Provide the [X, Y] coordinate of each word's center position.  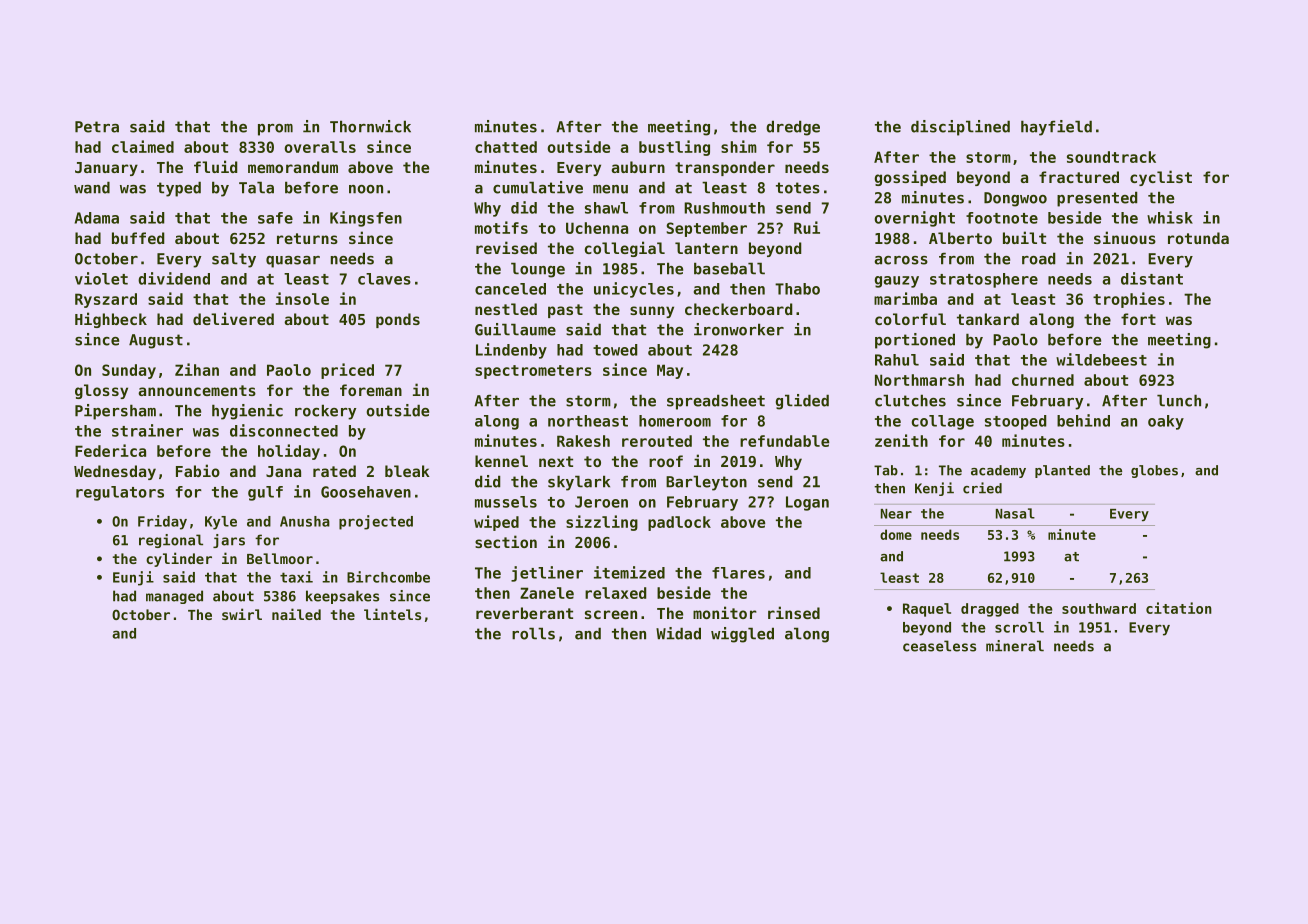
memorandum [293, 167]
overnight [914, 219]
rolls [533, 633]
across [901, 260]
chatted [506, 147]
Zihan [197, 369]
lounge [538, 270]
